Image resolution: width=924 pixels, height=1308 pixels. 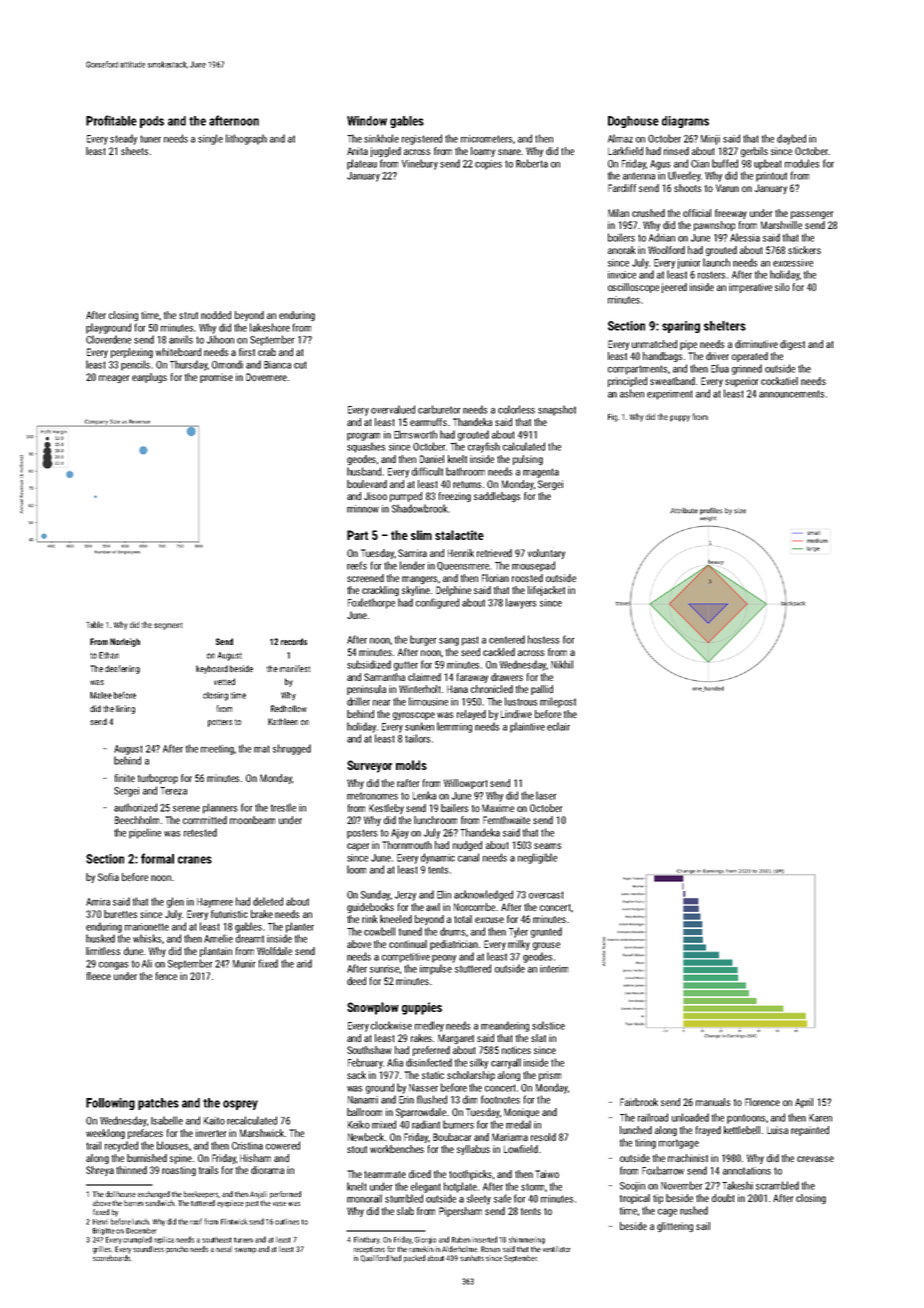 I want to click on invoice, so click(x=622, y=275).
